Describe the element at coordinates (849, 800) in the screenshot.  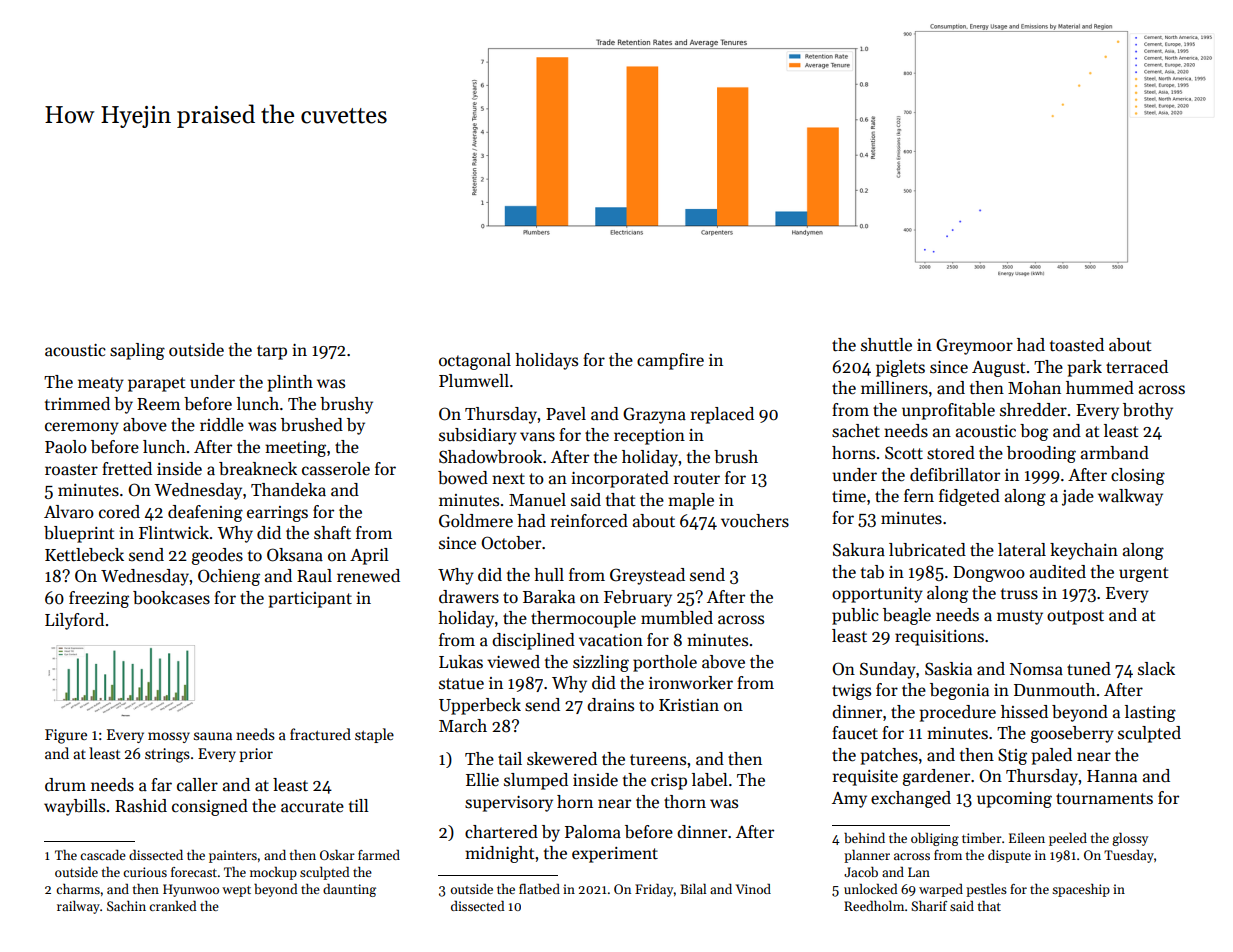
I see `Amy` at that location.
